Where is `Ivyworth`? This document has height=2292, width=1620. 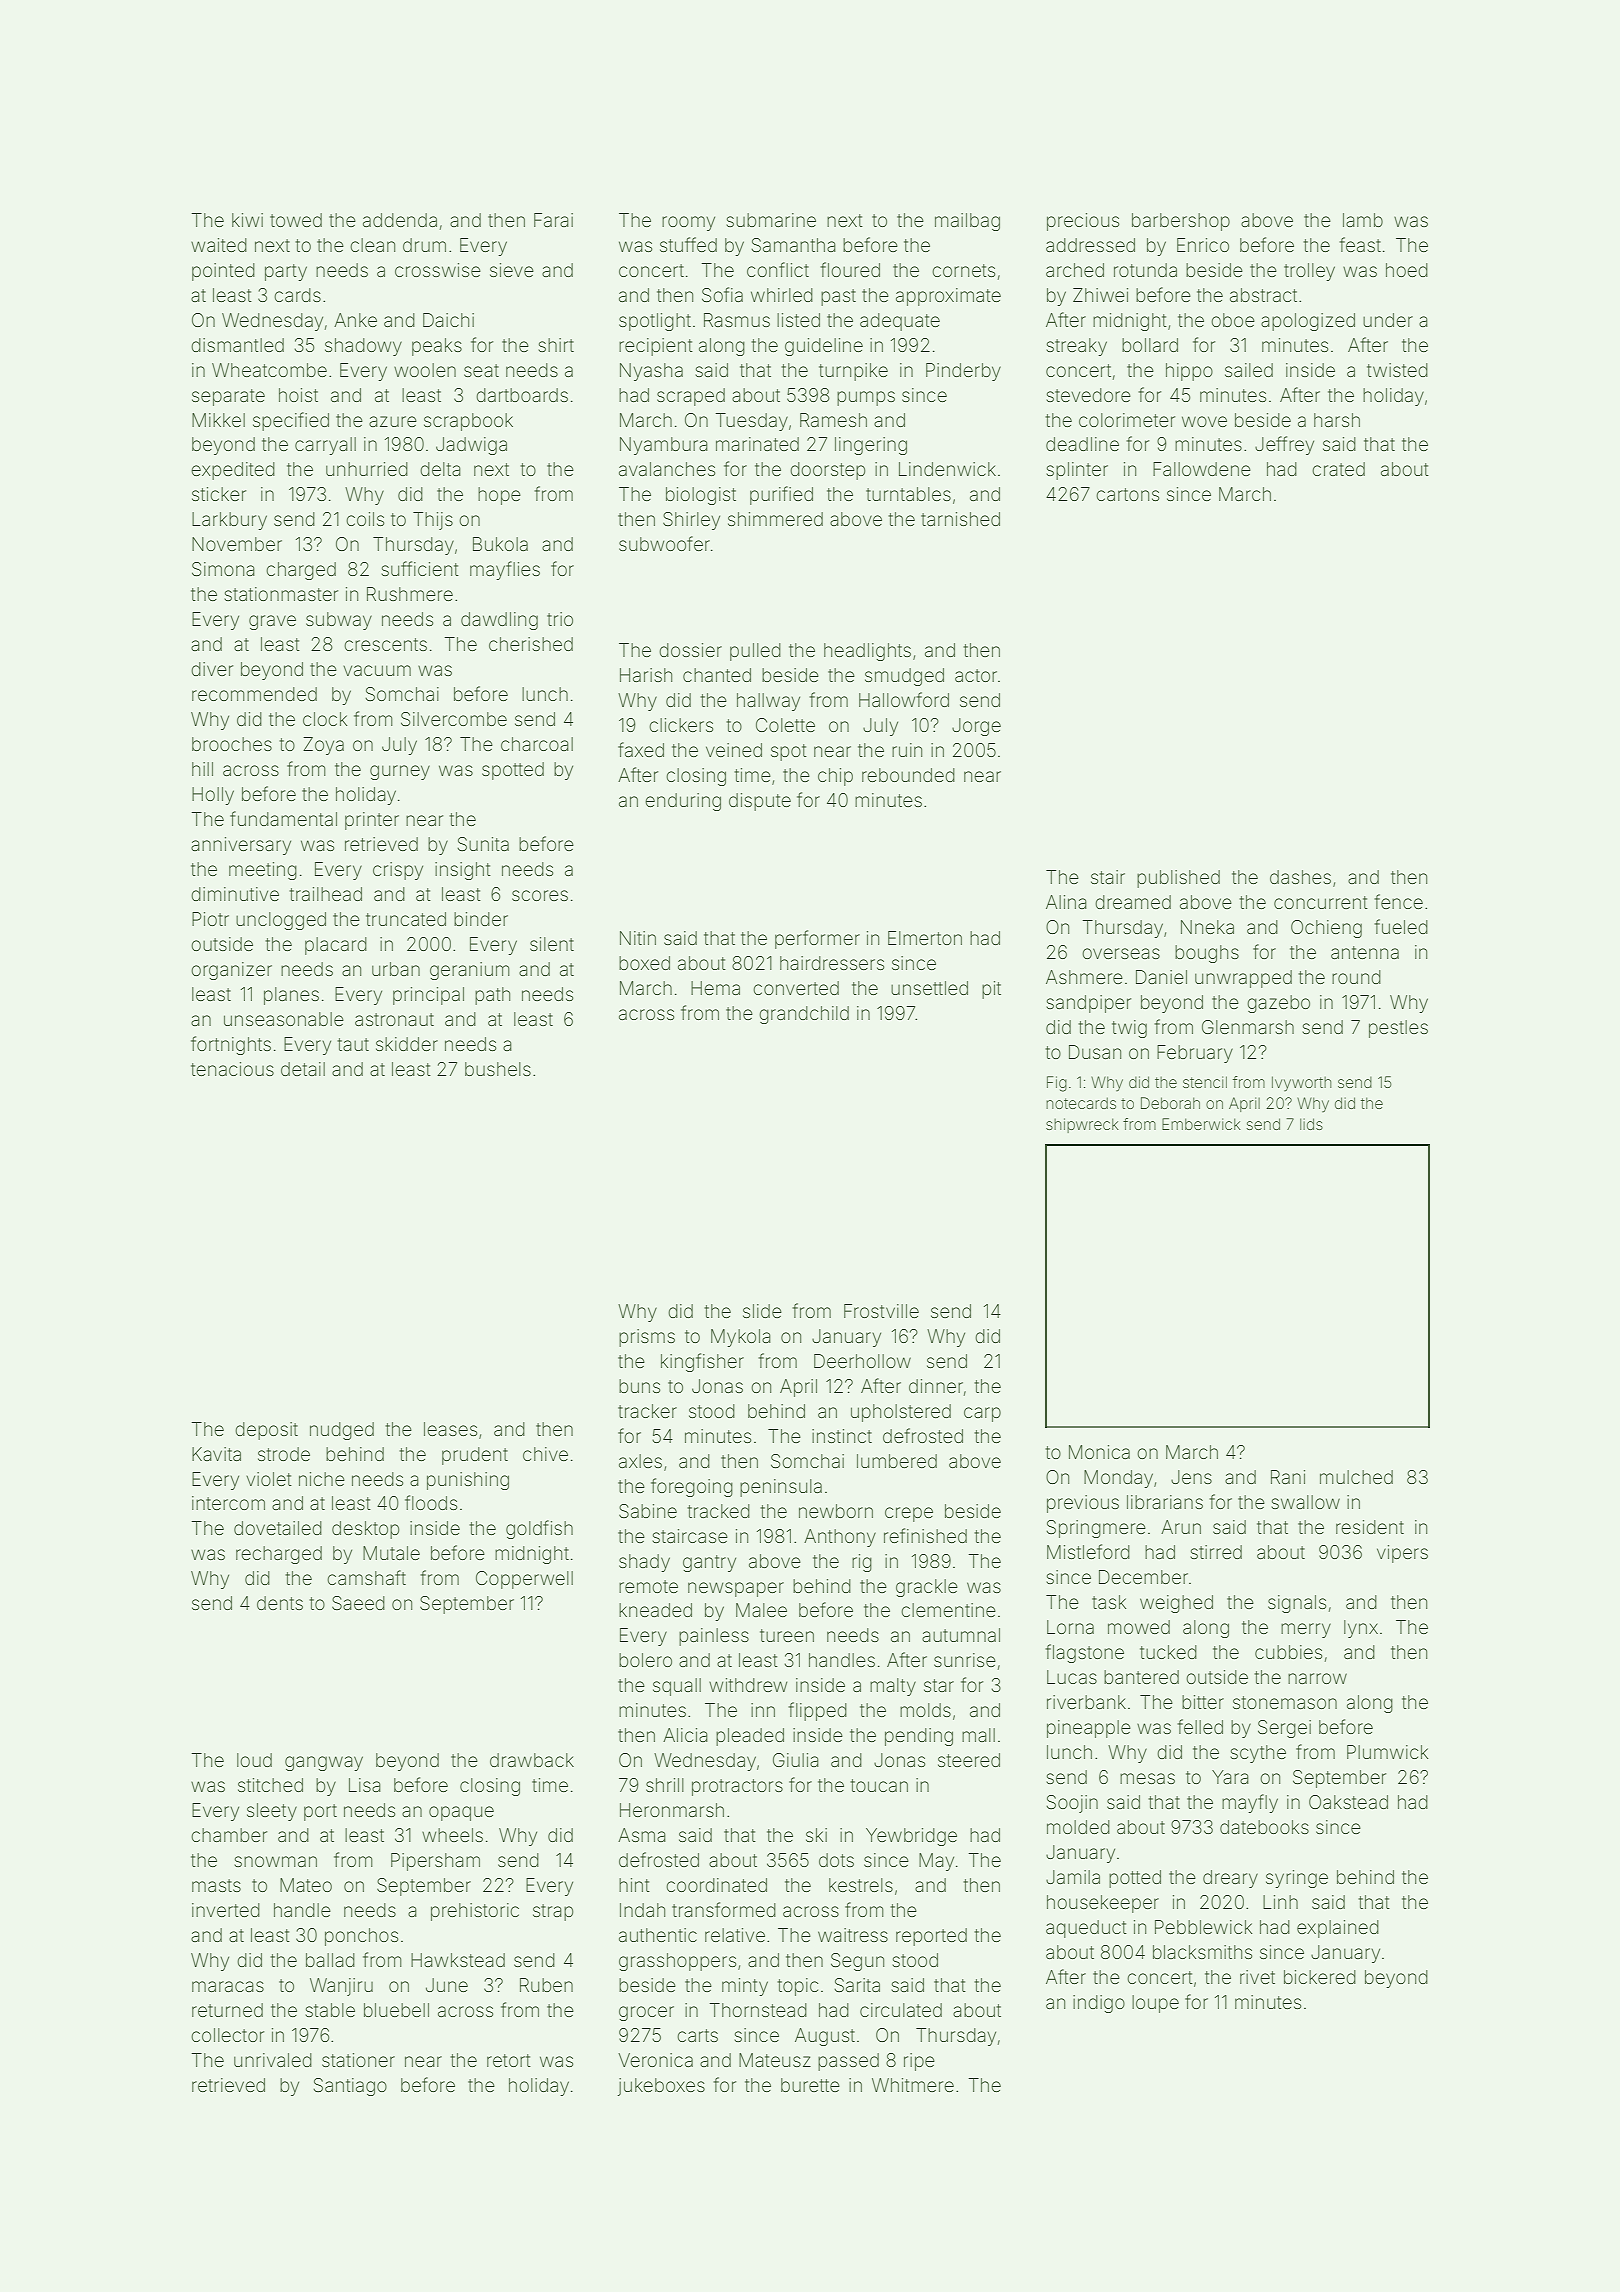 Ivyworth is located at coordinates (1302, 1083).
